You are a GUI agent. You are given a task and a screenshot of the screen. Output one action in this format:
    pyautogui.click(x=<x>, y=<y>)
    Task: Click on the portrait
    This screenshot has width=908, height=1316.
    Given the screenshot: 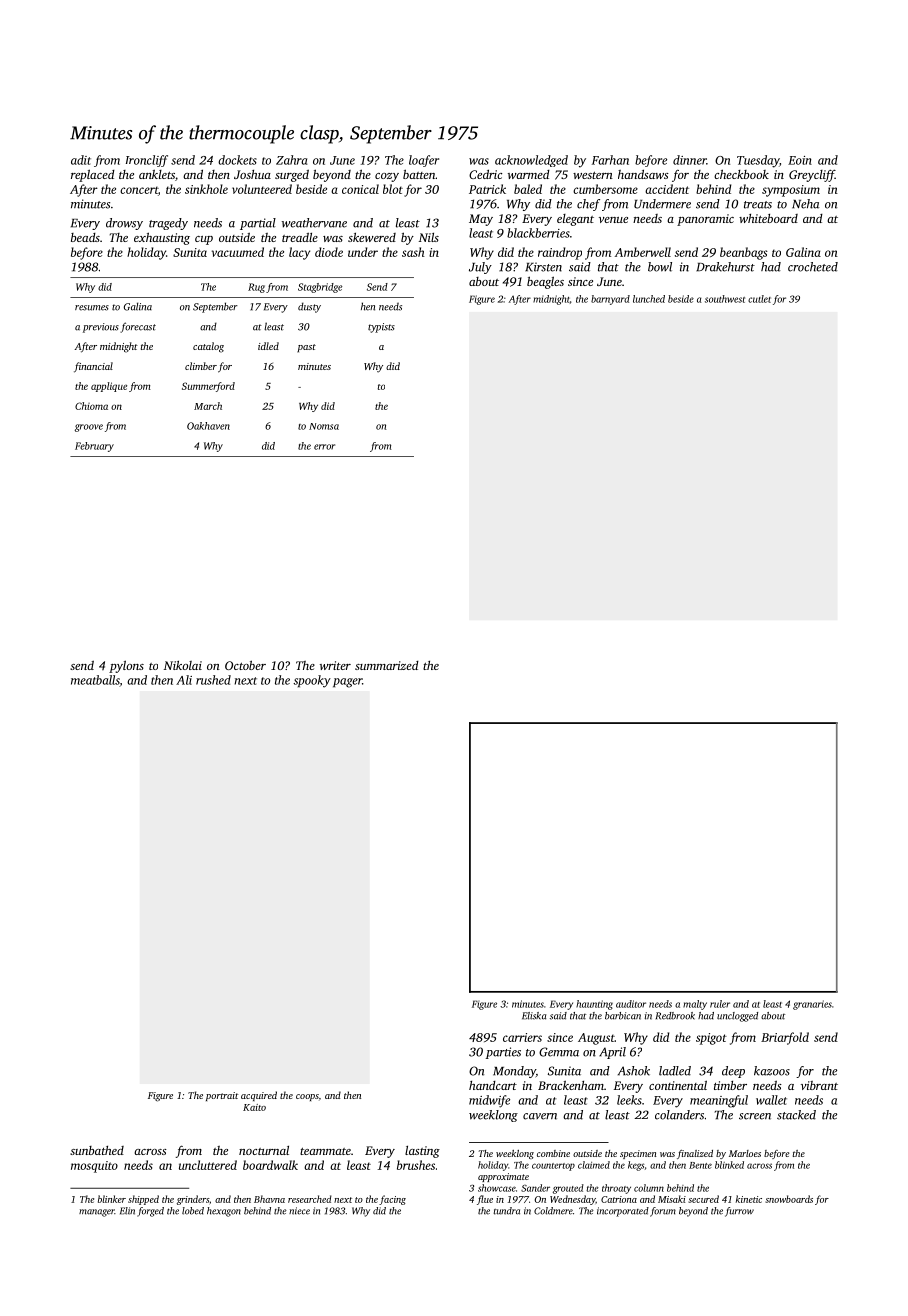 What is the action you would take?
    pyautogui.click(x=222, y=1096)
